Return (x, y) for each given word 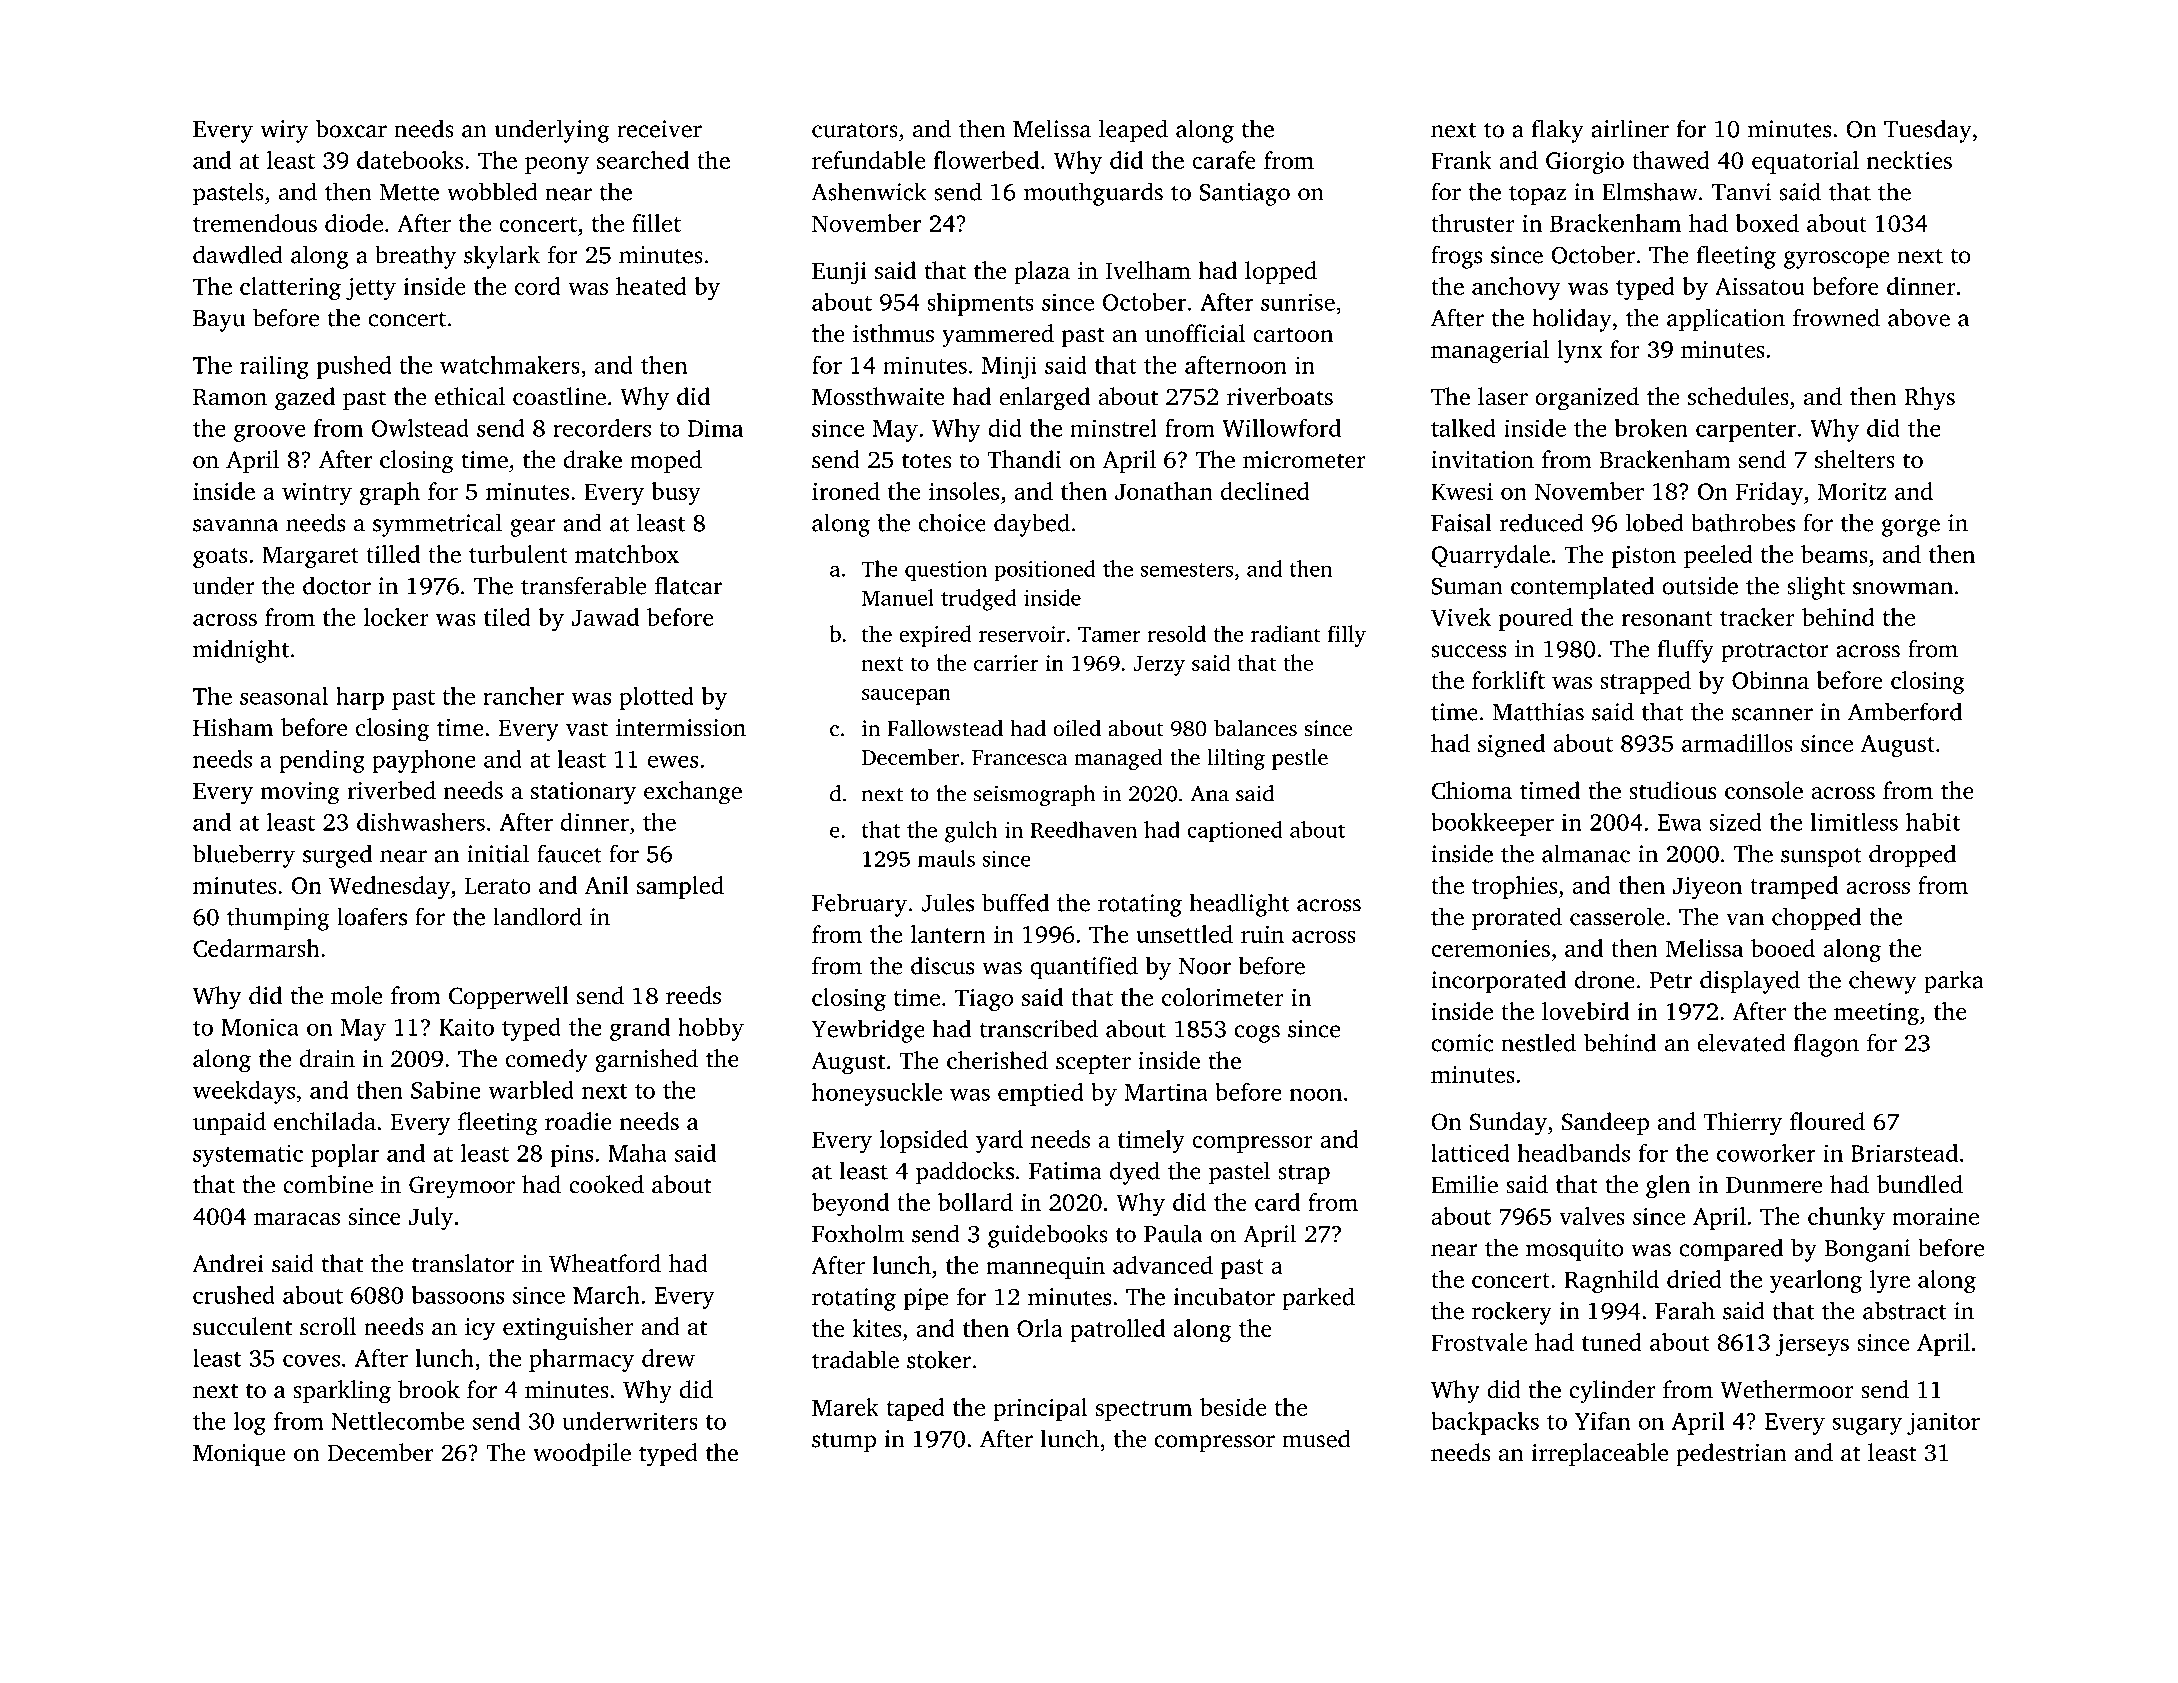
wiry (284, 131)
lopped (1281, 272)
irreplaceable (1600, 1454)
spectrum (1144, 1411)
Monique (239, 1455)
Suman (1467, 586)
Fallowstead (945, 727)
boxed (1767, 223)
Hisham (233, 727)
